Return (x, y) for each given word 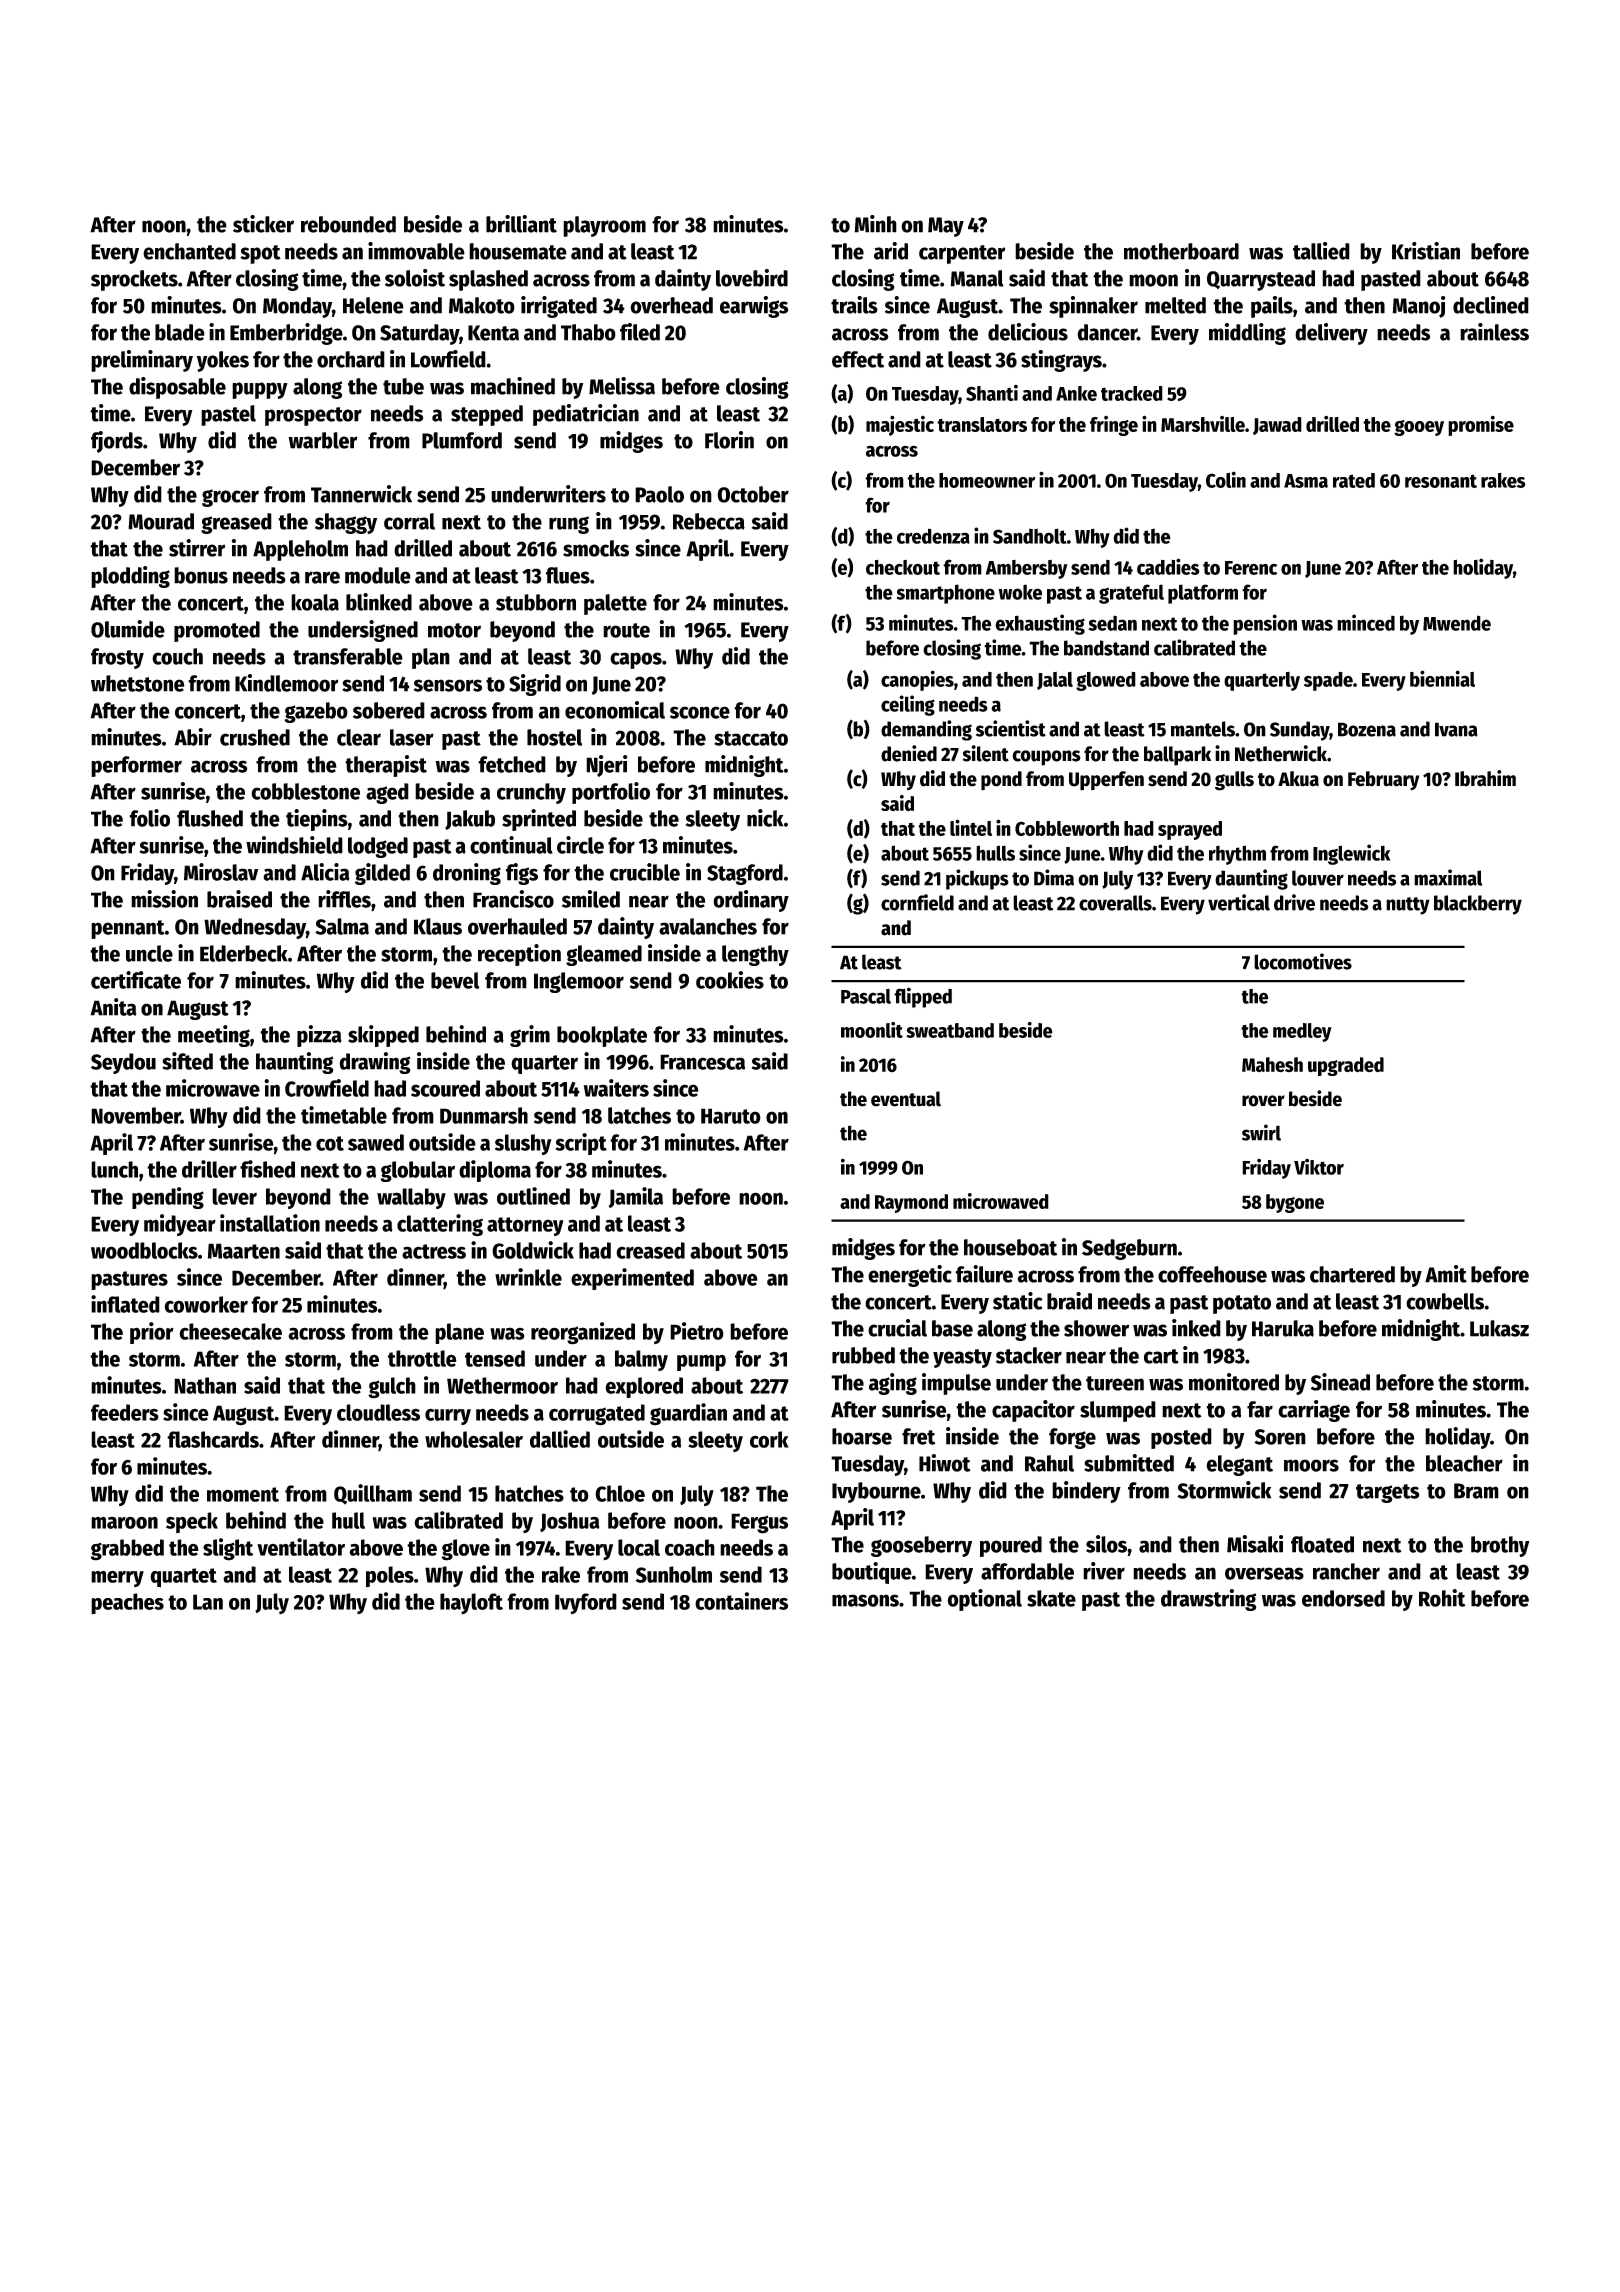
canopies (917, 680)
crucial (897, 1328)
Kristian (1426, 251)
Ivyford (586, 1604)
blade (180, 332)
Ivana (1456, 729)
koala (315, 602)
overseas (1264, 1573)
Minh (875, 224)
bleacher (1464, 1463)
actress (434, 1251)
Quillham (373, 1494)
